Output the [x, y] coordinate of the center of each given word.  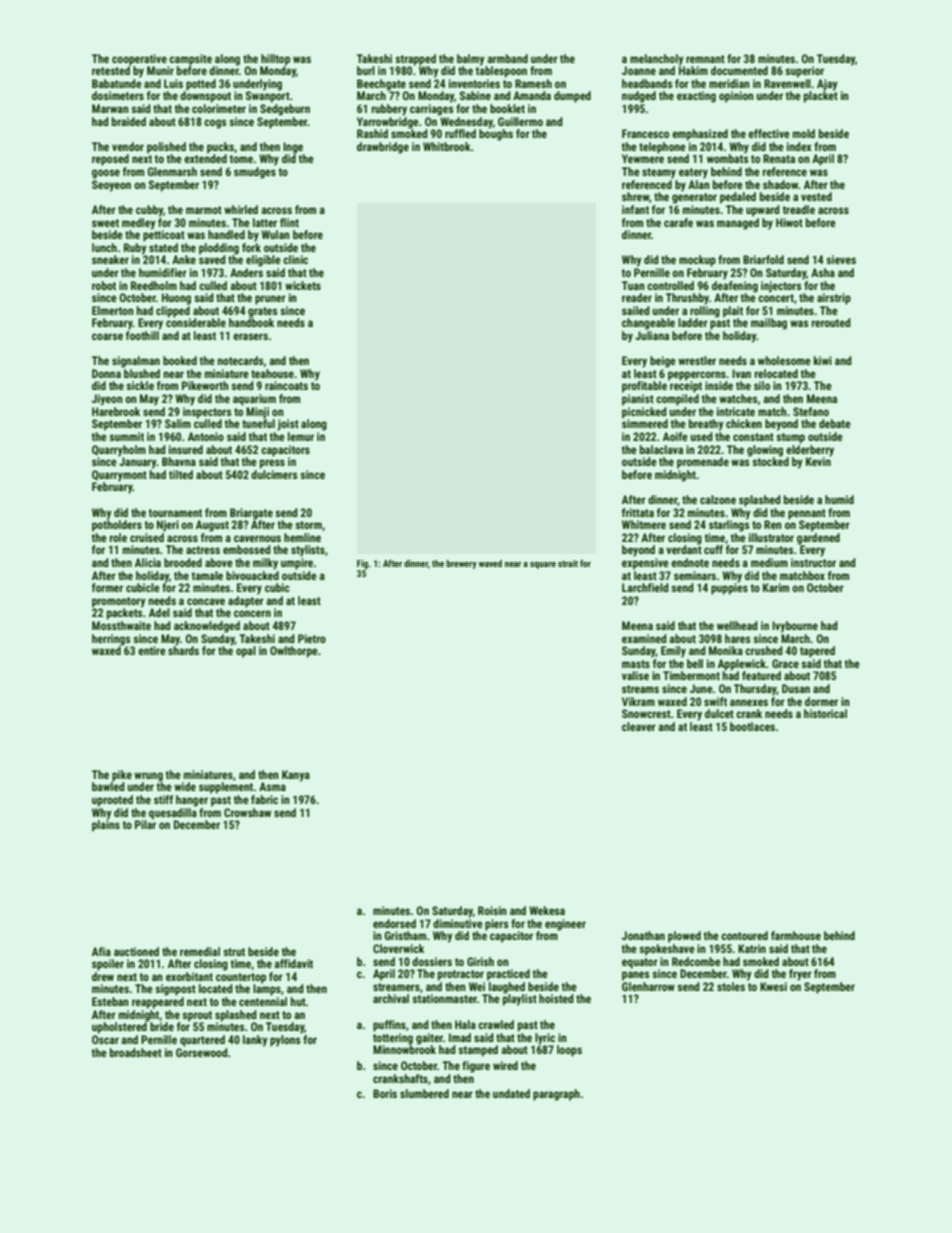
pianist [638, 400]
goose [106, 174]
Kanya [296, 776]
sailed [636, 310]
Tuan [633, 285]
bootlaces [752, 726]
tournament [175, 513]
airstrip [834, 299]
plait [733, 312]
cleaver [639, 726]
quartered [202, 1041]
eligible [263, 261]
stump [790, 438]
